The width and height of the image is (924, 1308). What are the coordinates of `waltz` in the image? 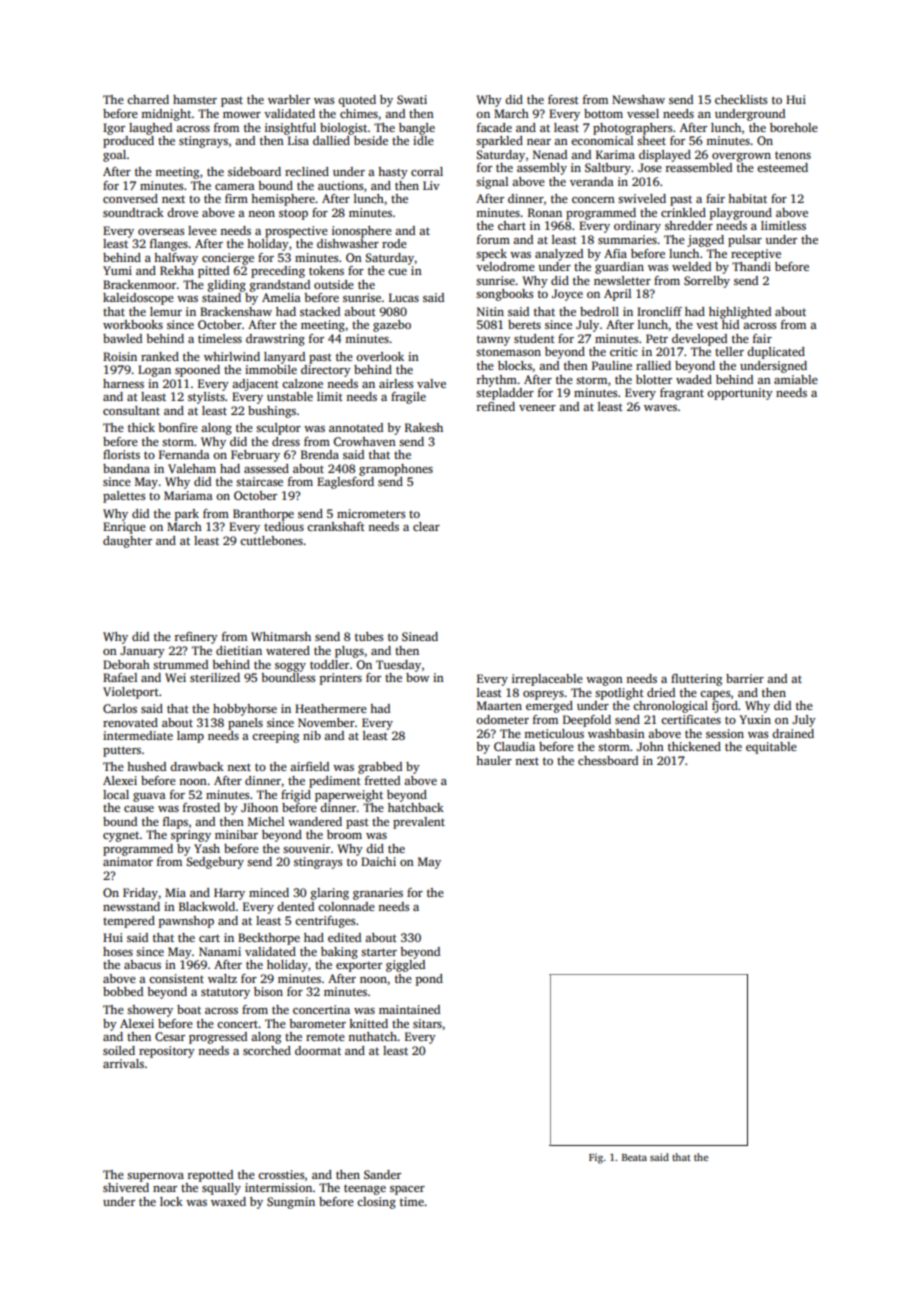 It's located at (222, 978).
